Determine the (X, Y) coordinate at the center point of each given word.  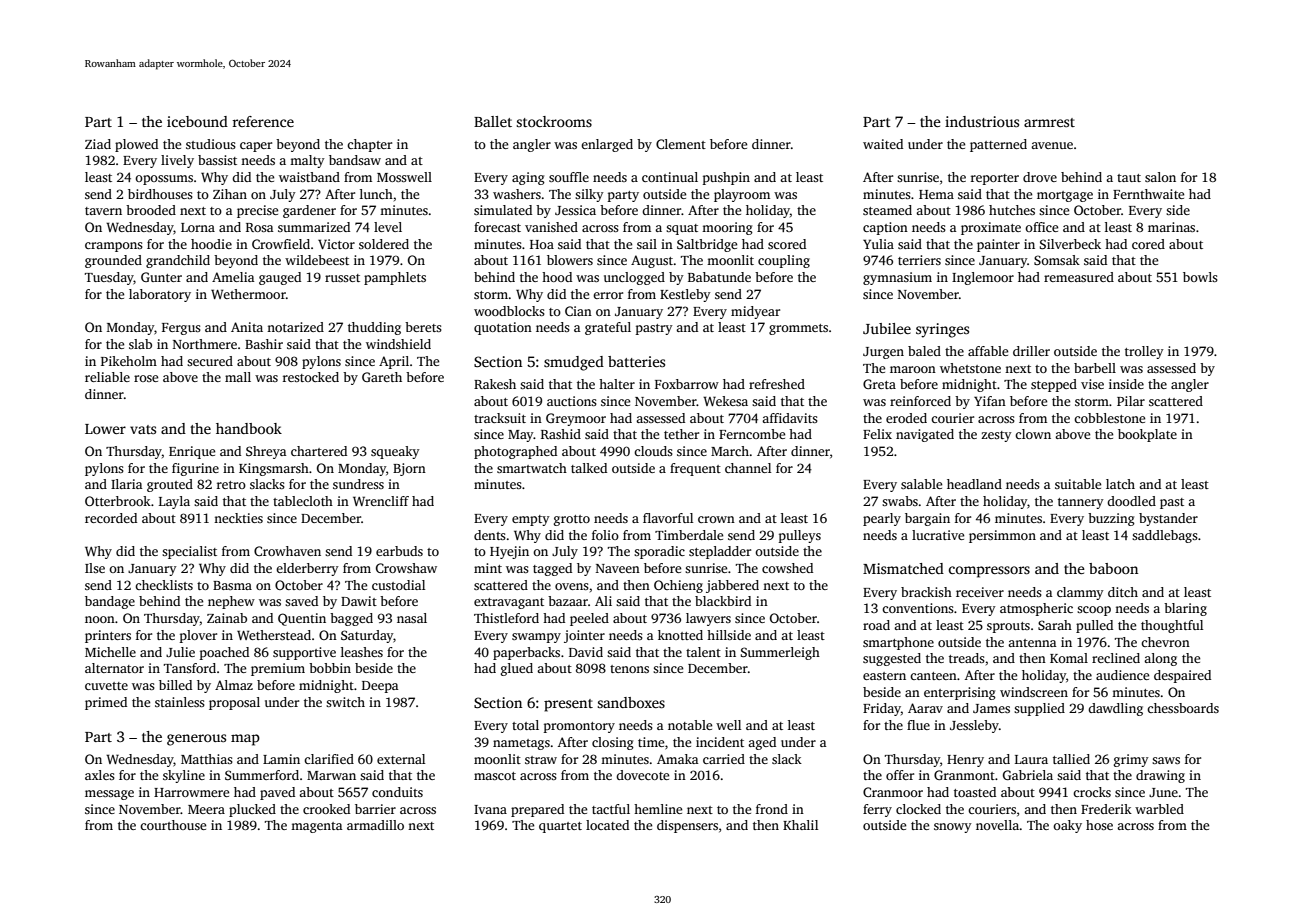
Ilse (95, 568)
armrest (1049, 122)
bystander (1168, 519)
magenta (317, 827)
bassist (217, 160)
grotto (572, 520)
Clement (681, 144)
